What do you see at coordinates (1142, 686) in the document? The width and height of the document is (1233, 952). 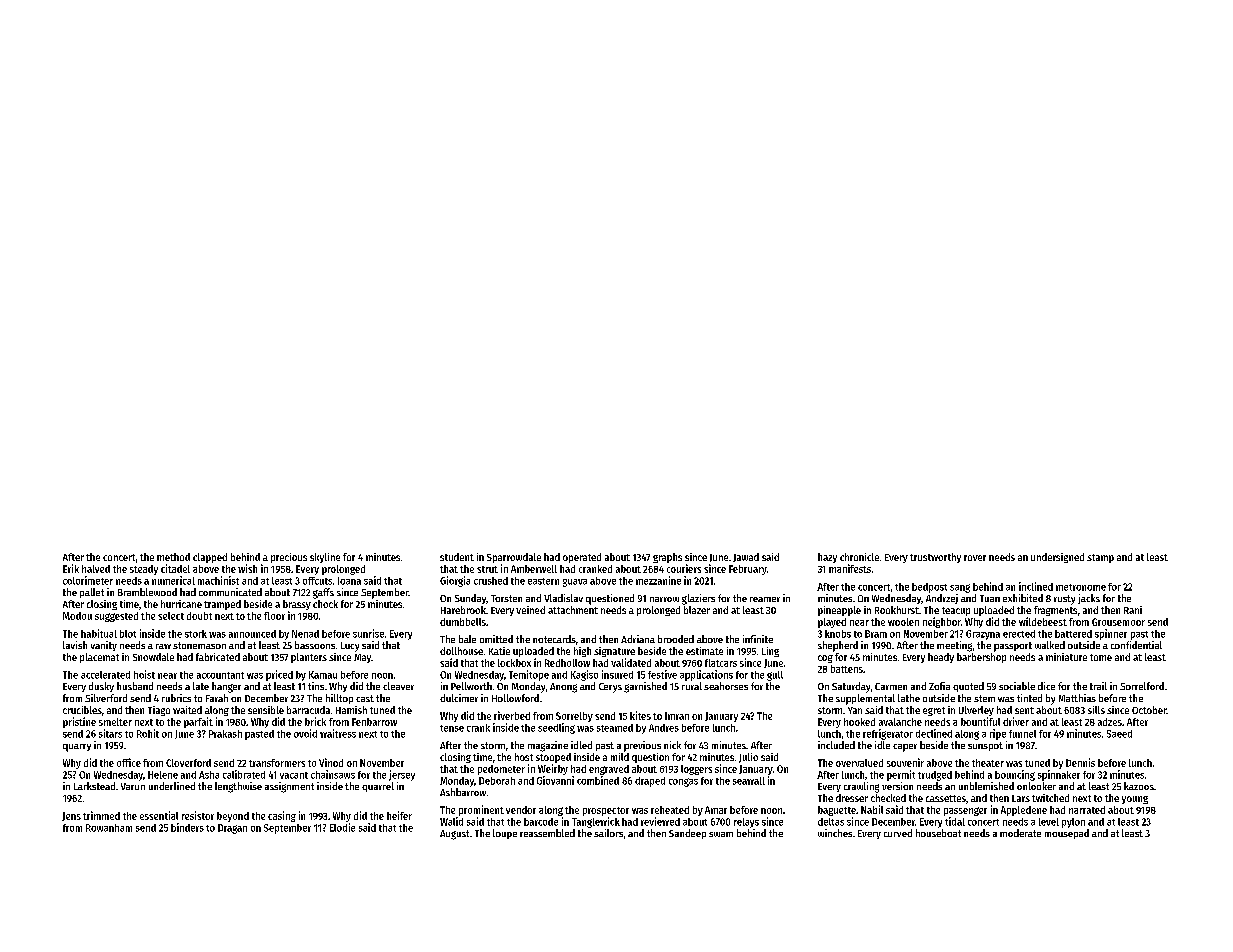 I see `Sorrelford` at bounding box center [1142, 686].
